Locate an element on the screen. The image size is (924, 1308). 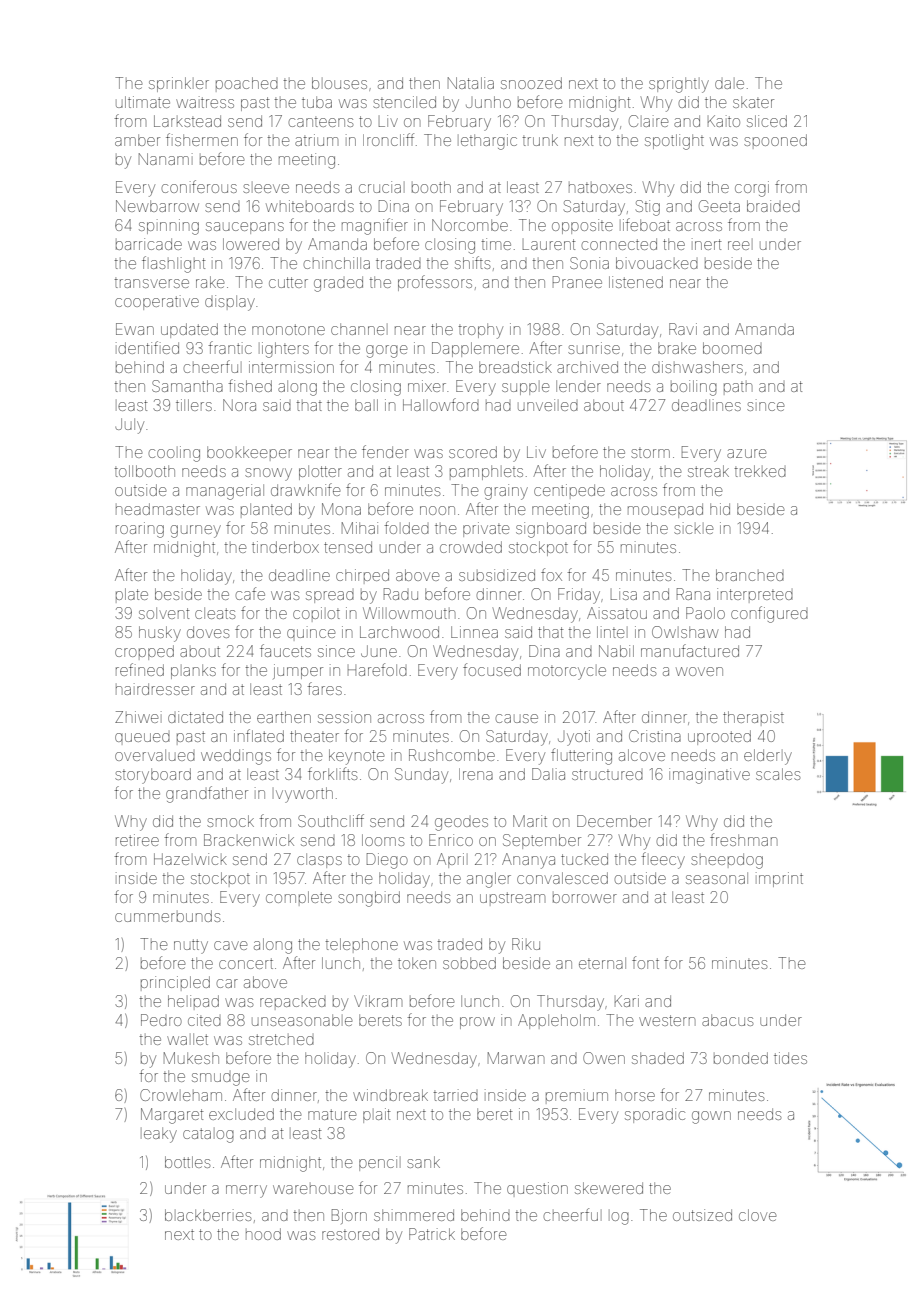
Linnea is located at coordinates (474, 632).
